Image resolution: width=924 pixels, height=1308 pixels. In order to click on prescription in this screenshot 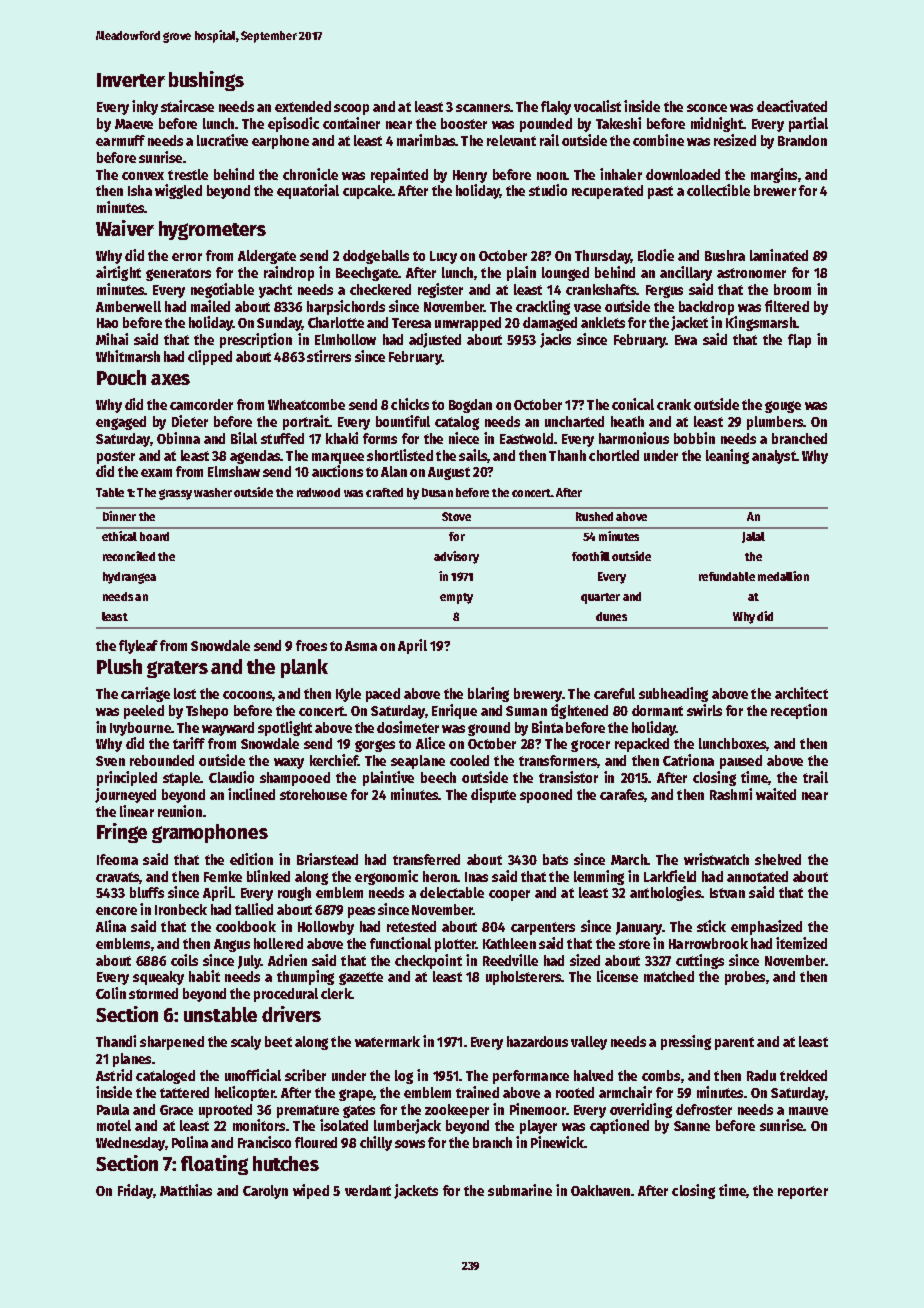, I will do `click(256, 340)`.
